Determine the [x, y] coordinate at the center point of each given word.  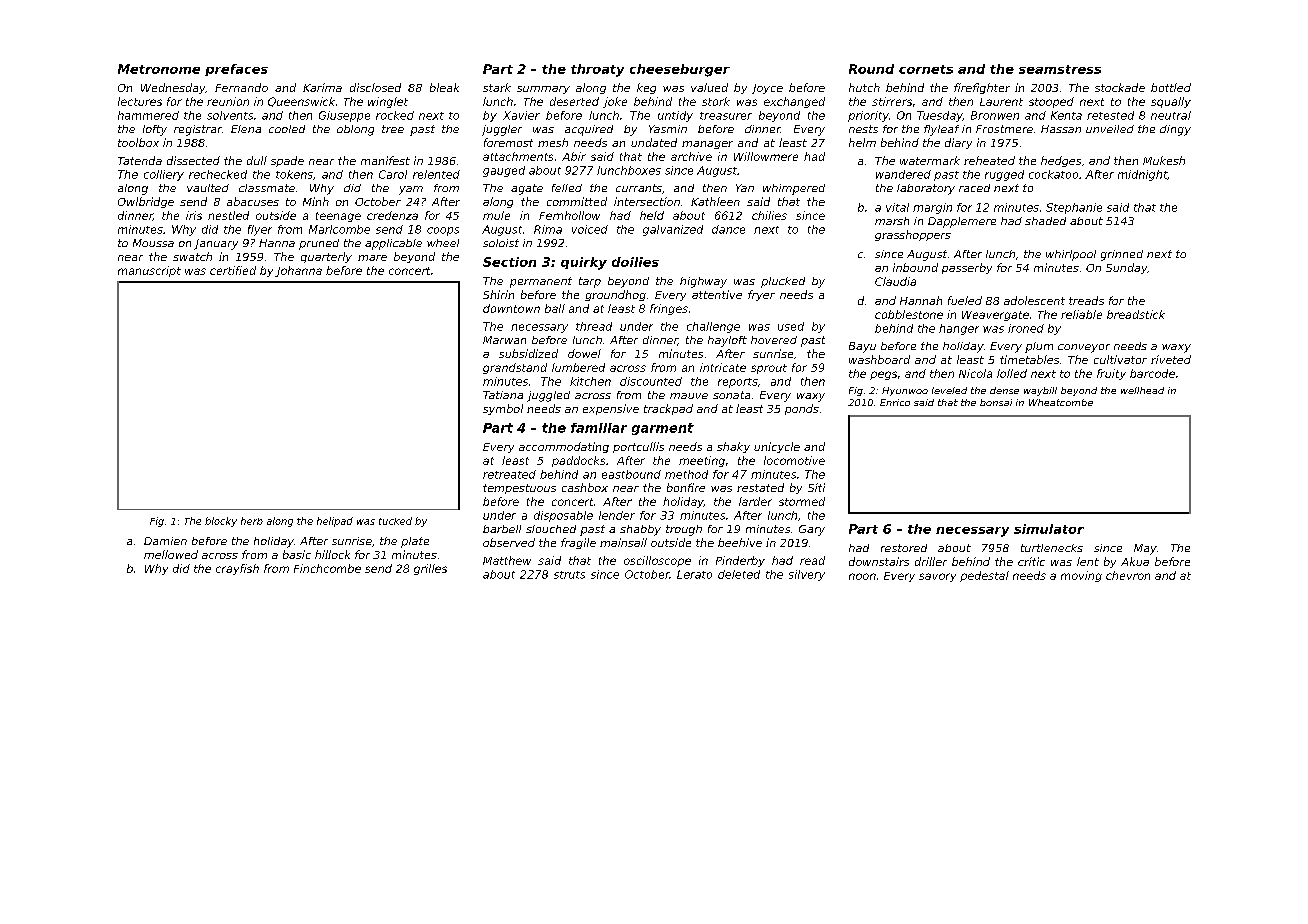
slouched [551, 529]
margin [932, 208]
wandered [903, 174]
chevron [1128, 575]
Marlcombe [339, 229]
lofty [155, 130]
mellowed [171, 554]
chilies [769, 215]
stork [716, 101]
